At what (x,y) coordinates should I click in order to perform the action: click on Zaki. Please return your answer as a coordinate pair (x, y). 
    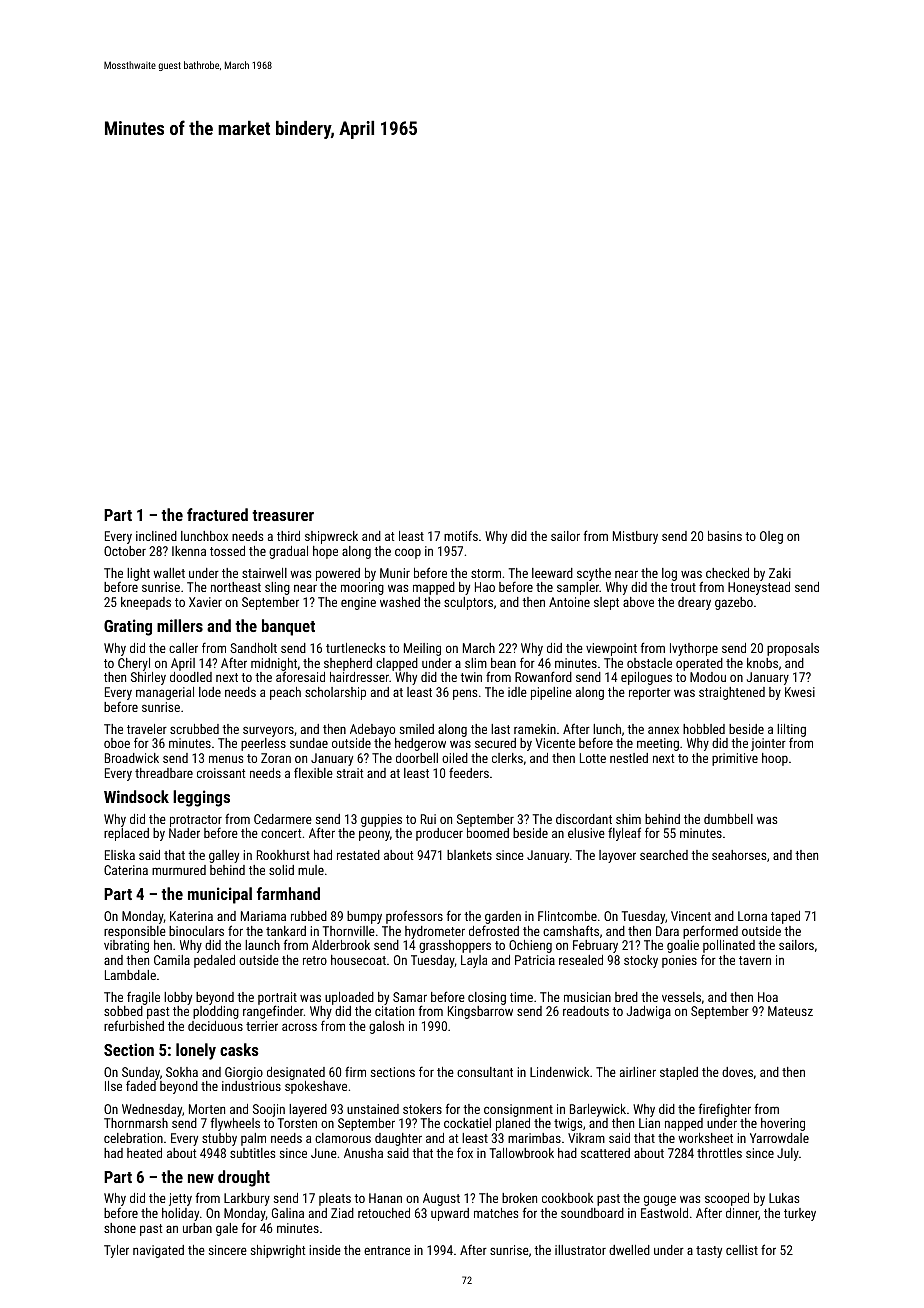
    Looking at the image, I should click on (780, 573).
